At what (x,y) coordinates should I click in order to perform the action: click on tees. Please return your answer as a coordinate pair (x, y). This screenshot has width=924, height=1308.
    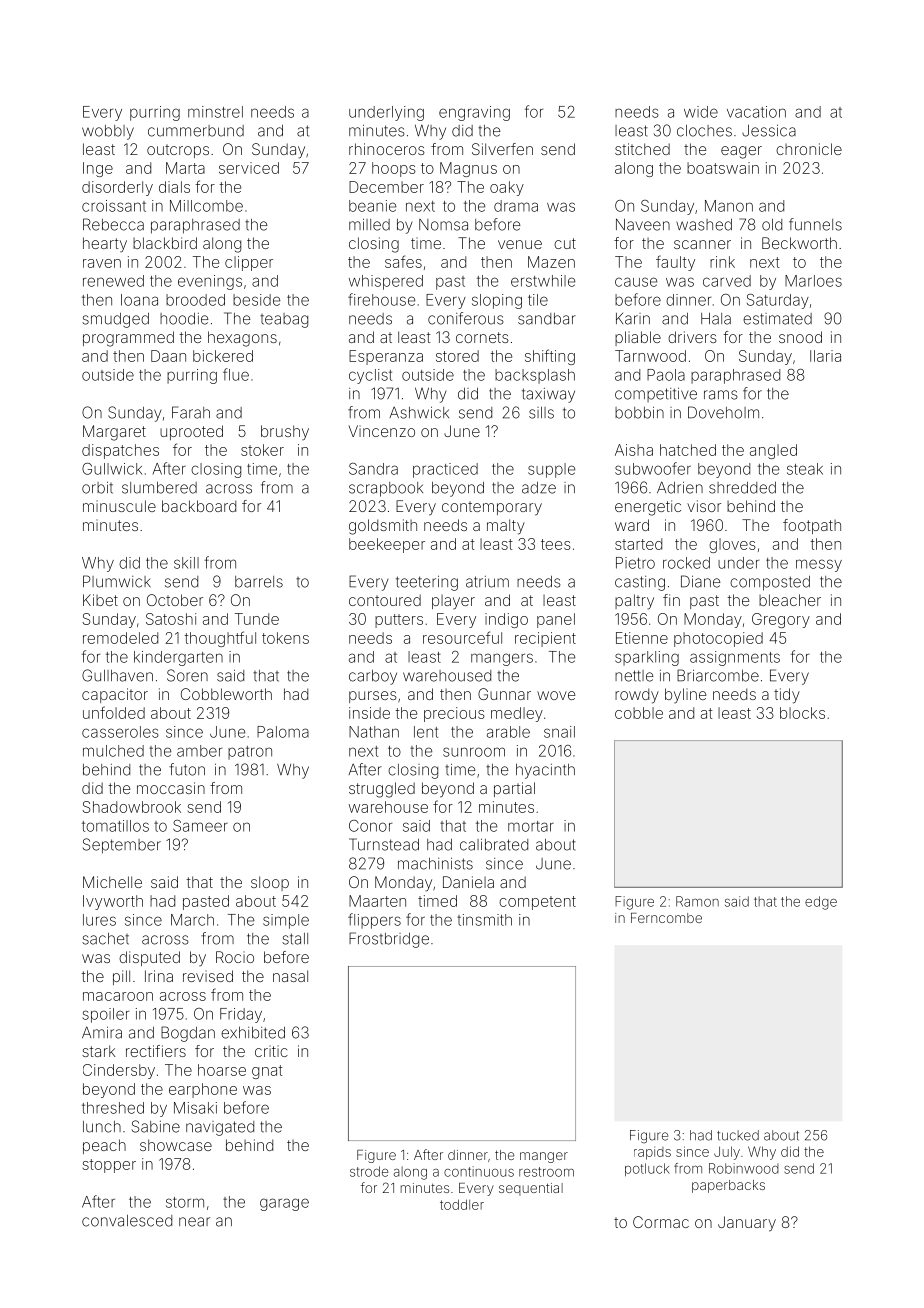
    Looking at the image, I should click on (556, 544).
